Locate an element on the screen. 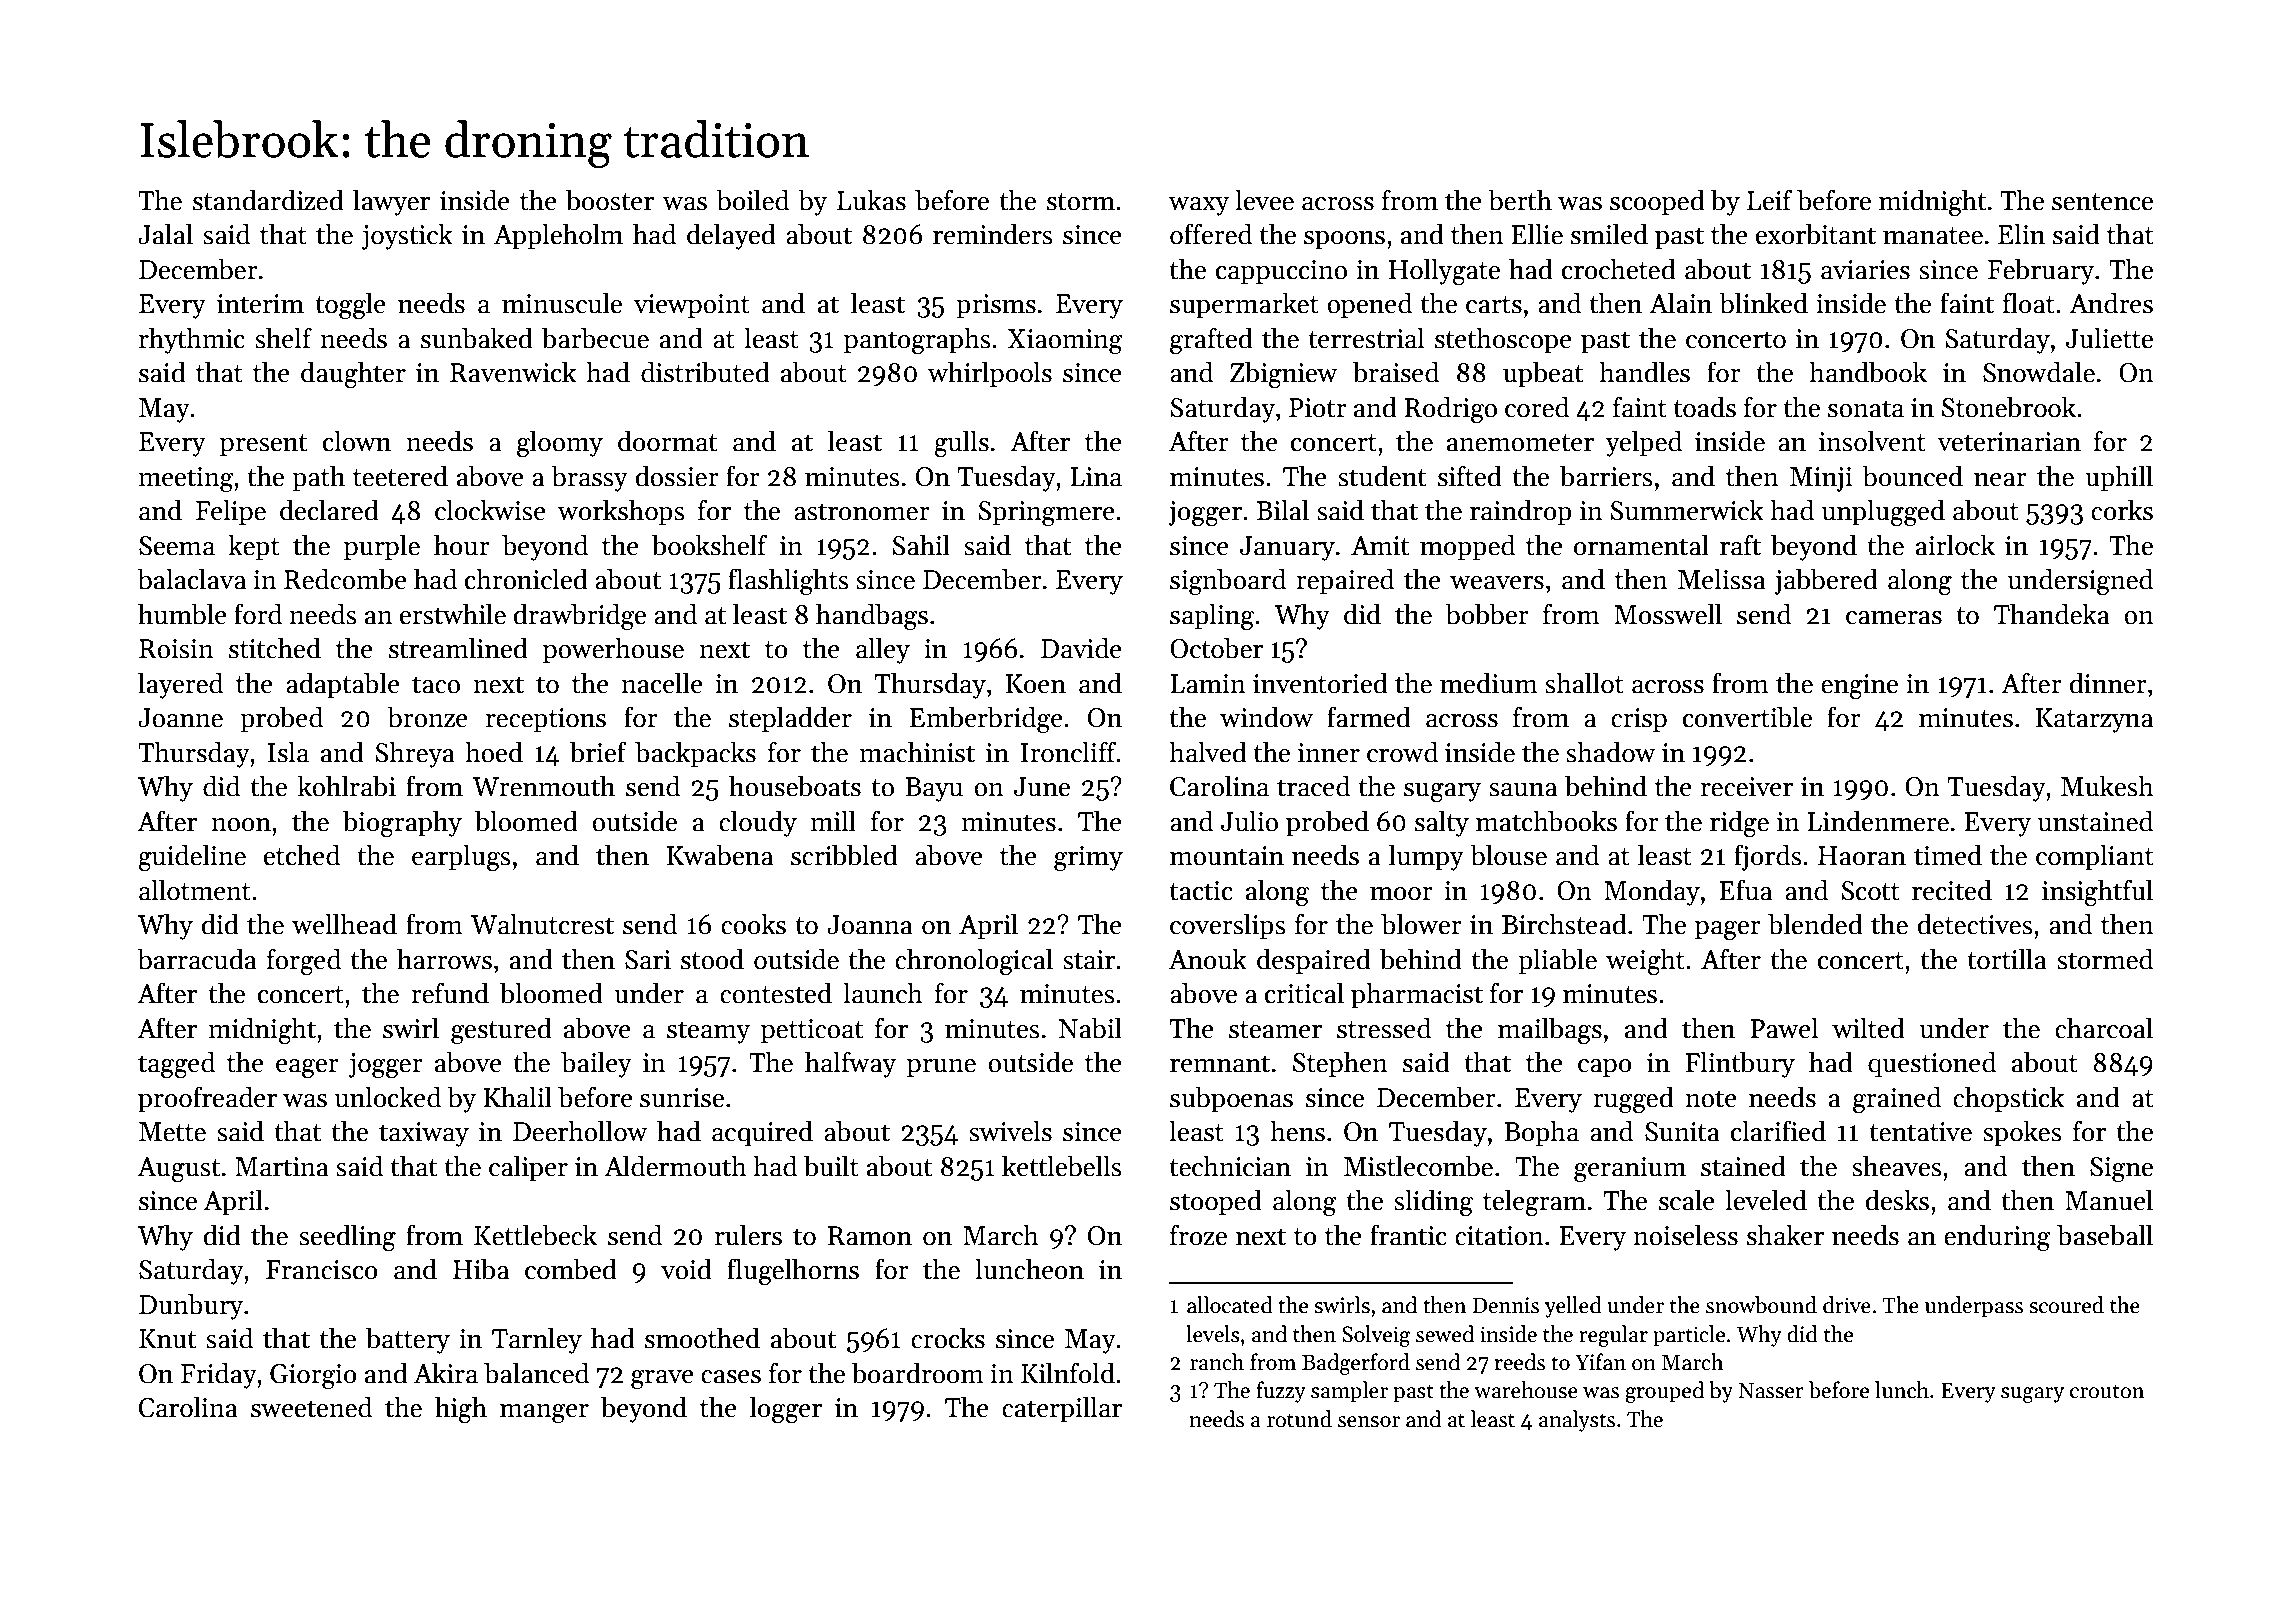  barracuda is located at coordinates (197, 959).
